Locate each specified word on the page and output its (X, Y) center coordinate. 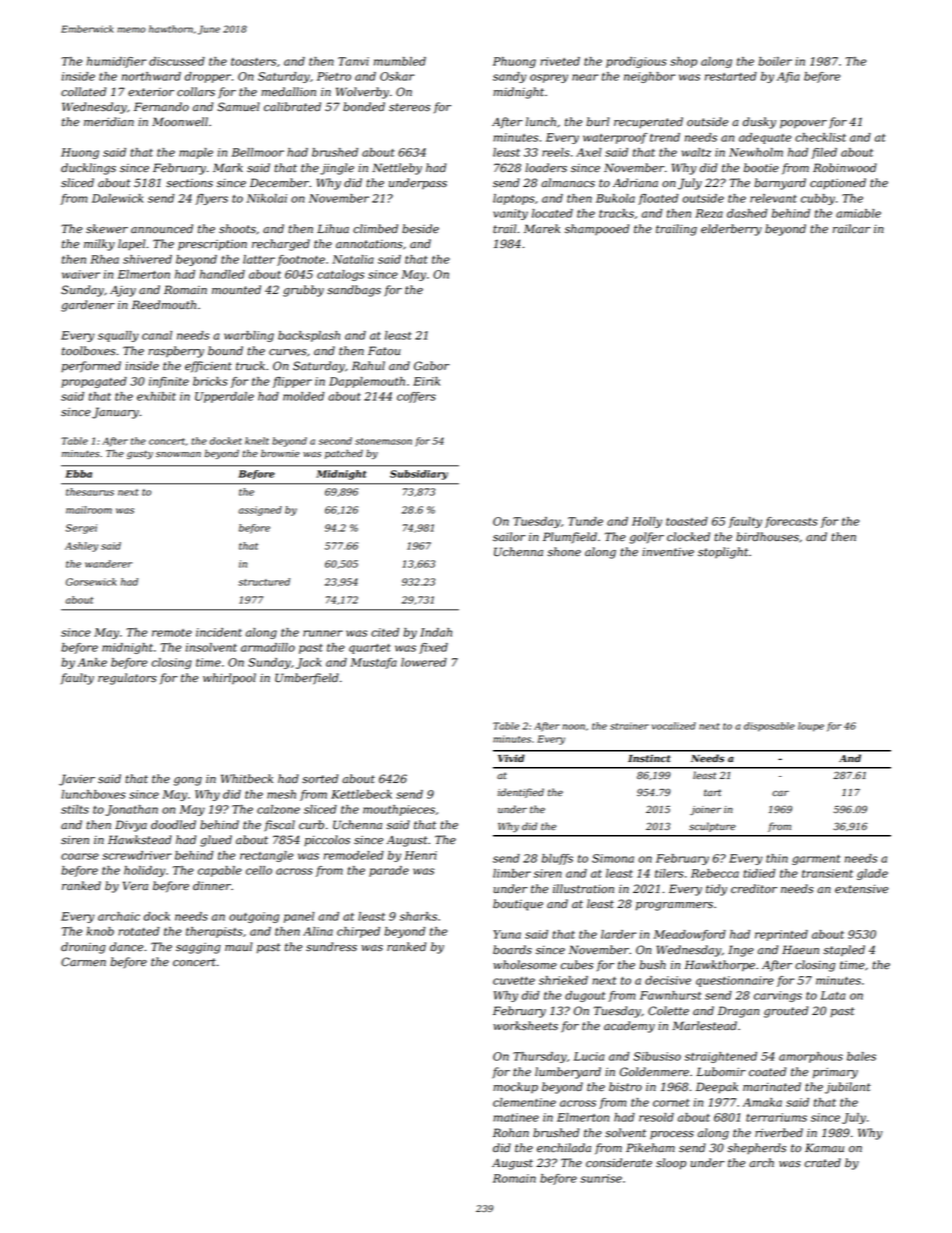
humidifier (116, 62)
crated (823, 1162)
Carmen (83, 962)
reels (556, 152)
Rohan (511, 1132)
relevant (773, 198)
